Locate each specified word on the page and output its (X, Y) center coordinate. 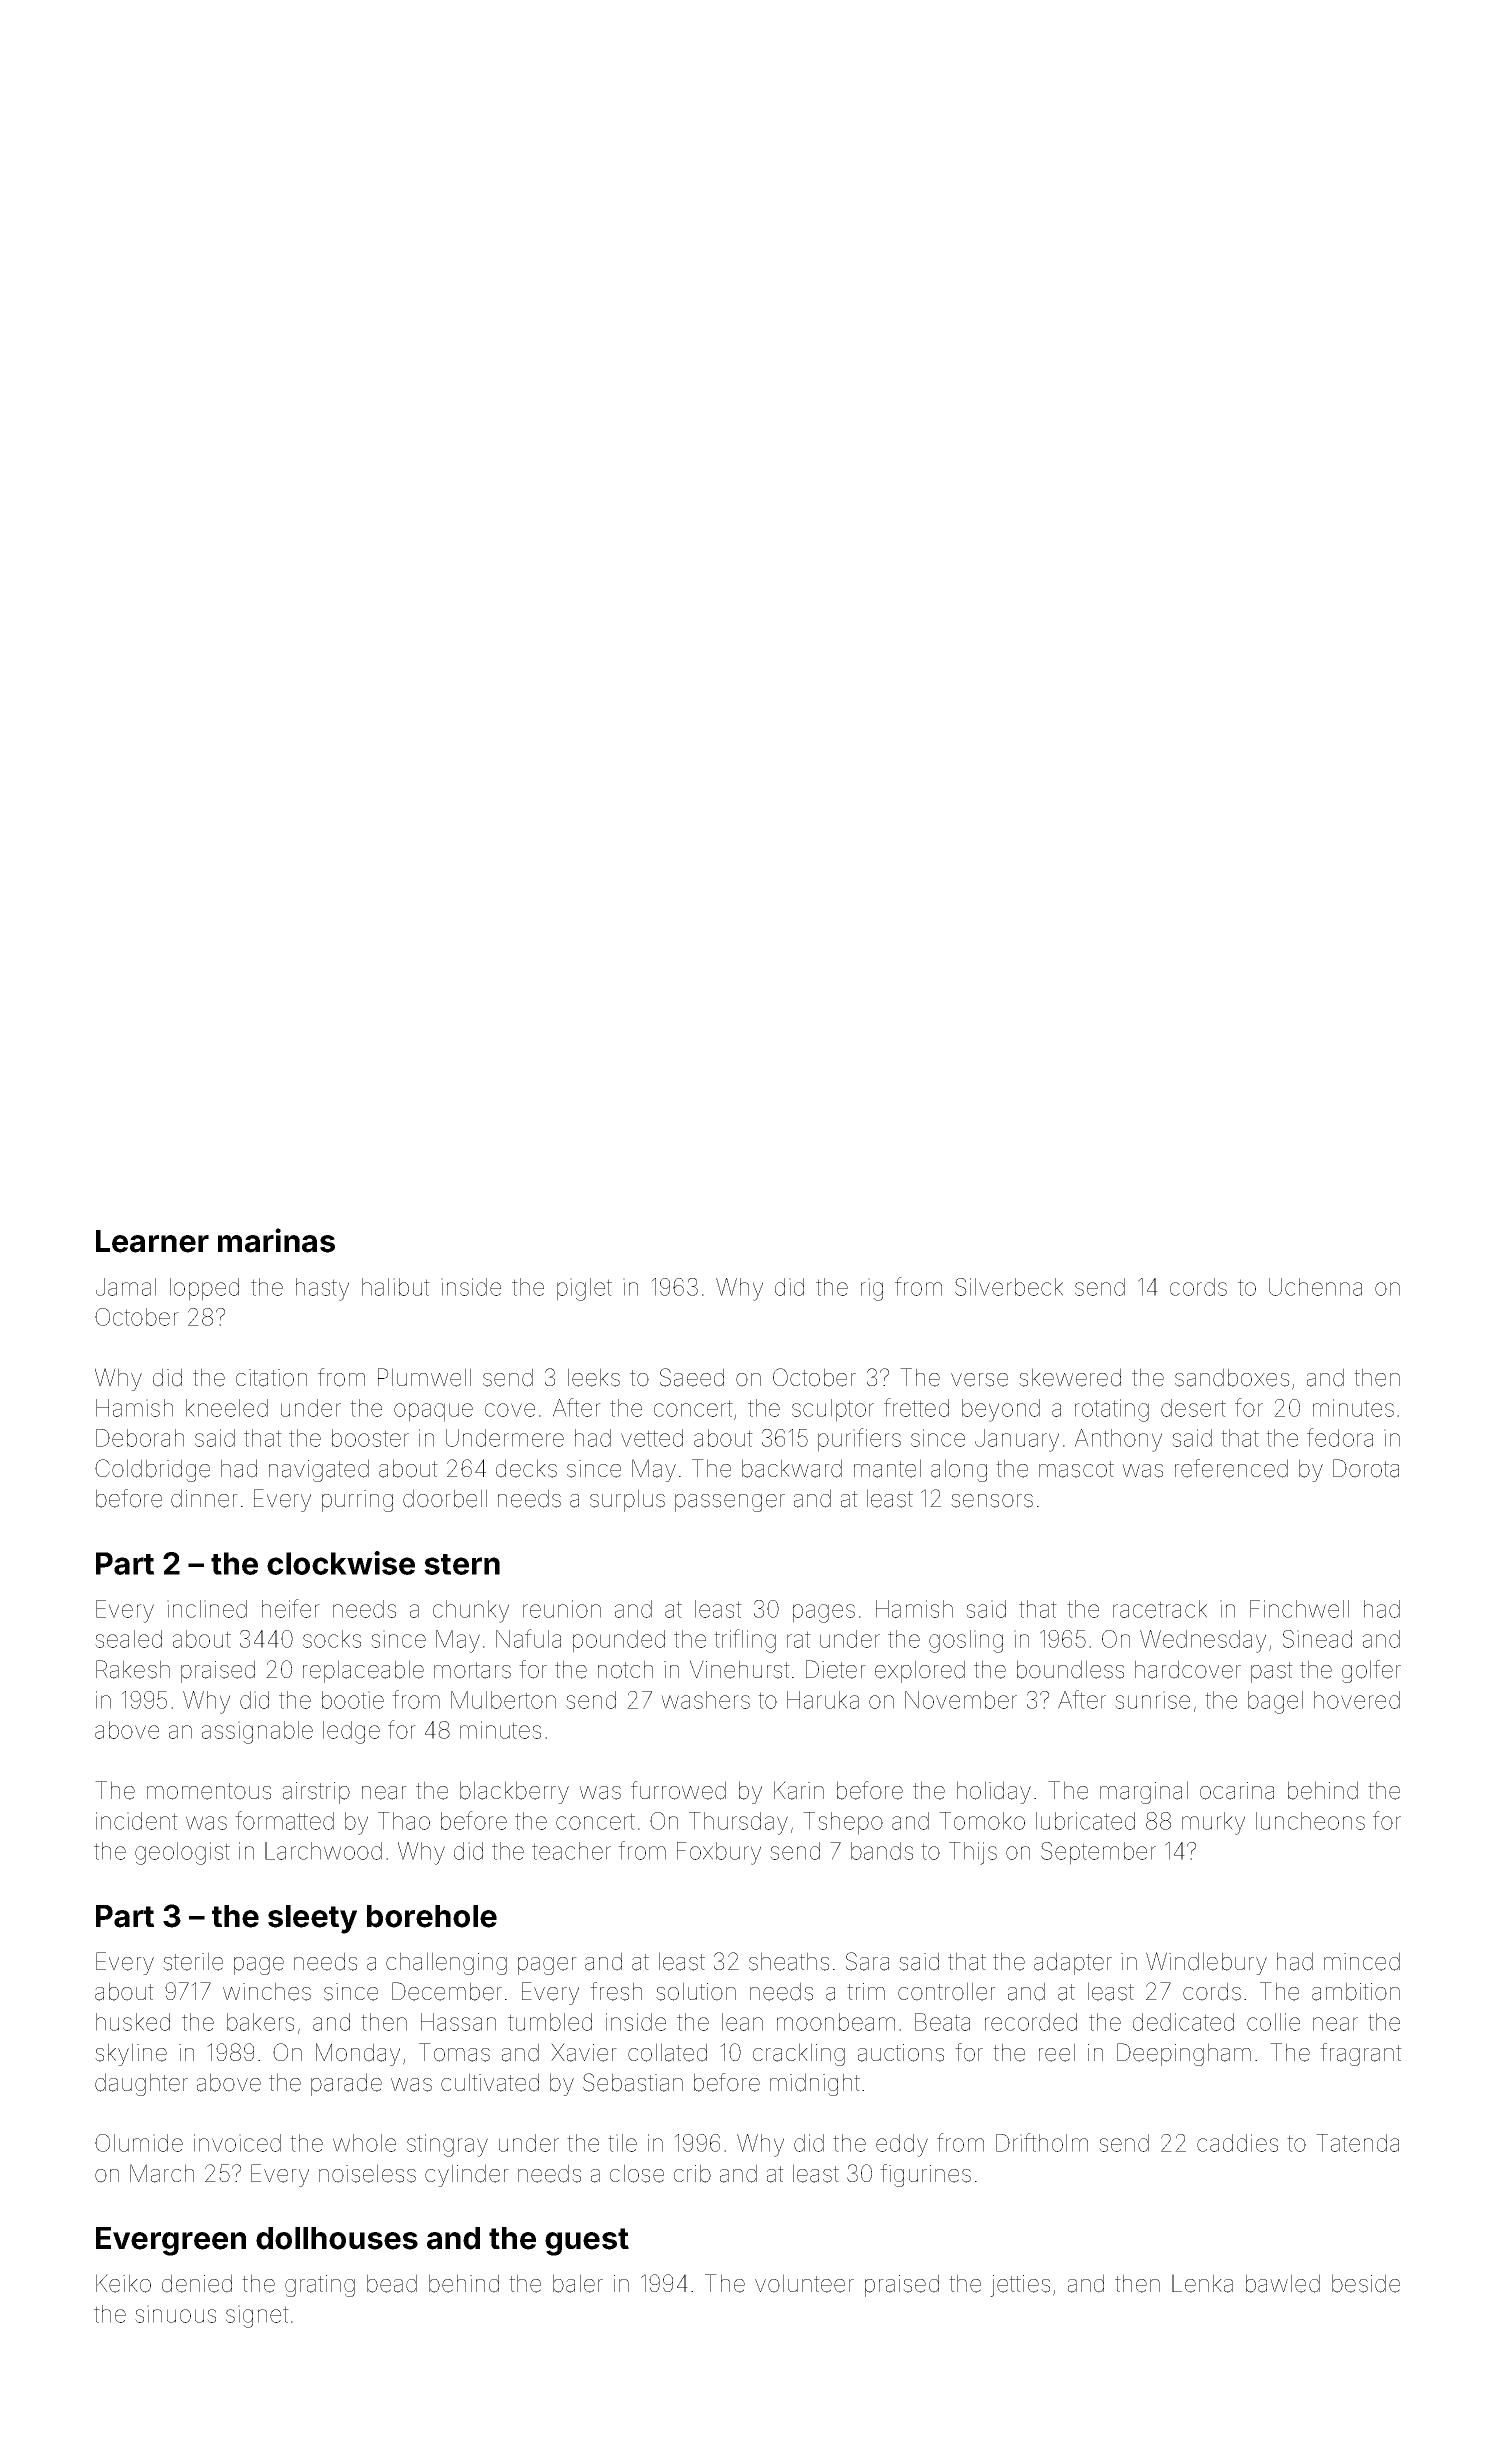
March (162, 2173)
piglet (584, 1289)
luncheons (1310, 1821)
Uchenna (1315, 1287)
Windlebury (1206, 1963)
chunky (471, 1611)
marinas (276, 1240)
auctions (901, 2053)
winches (267, 1991)
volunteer (804, 2283)
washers (705, 1700)
